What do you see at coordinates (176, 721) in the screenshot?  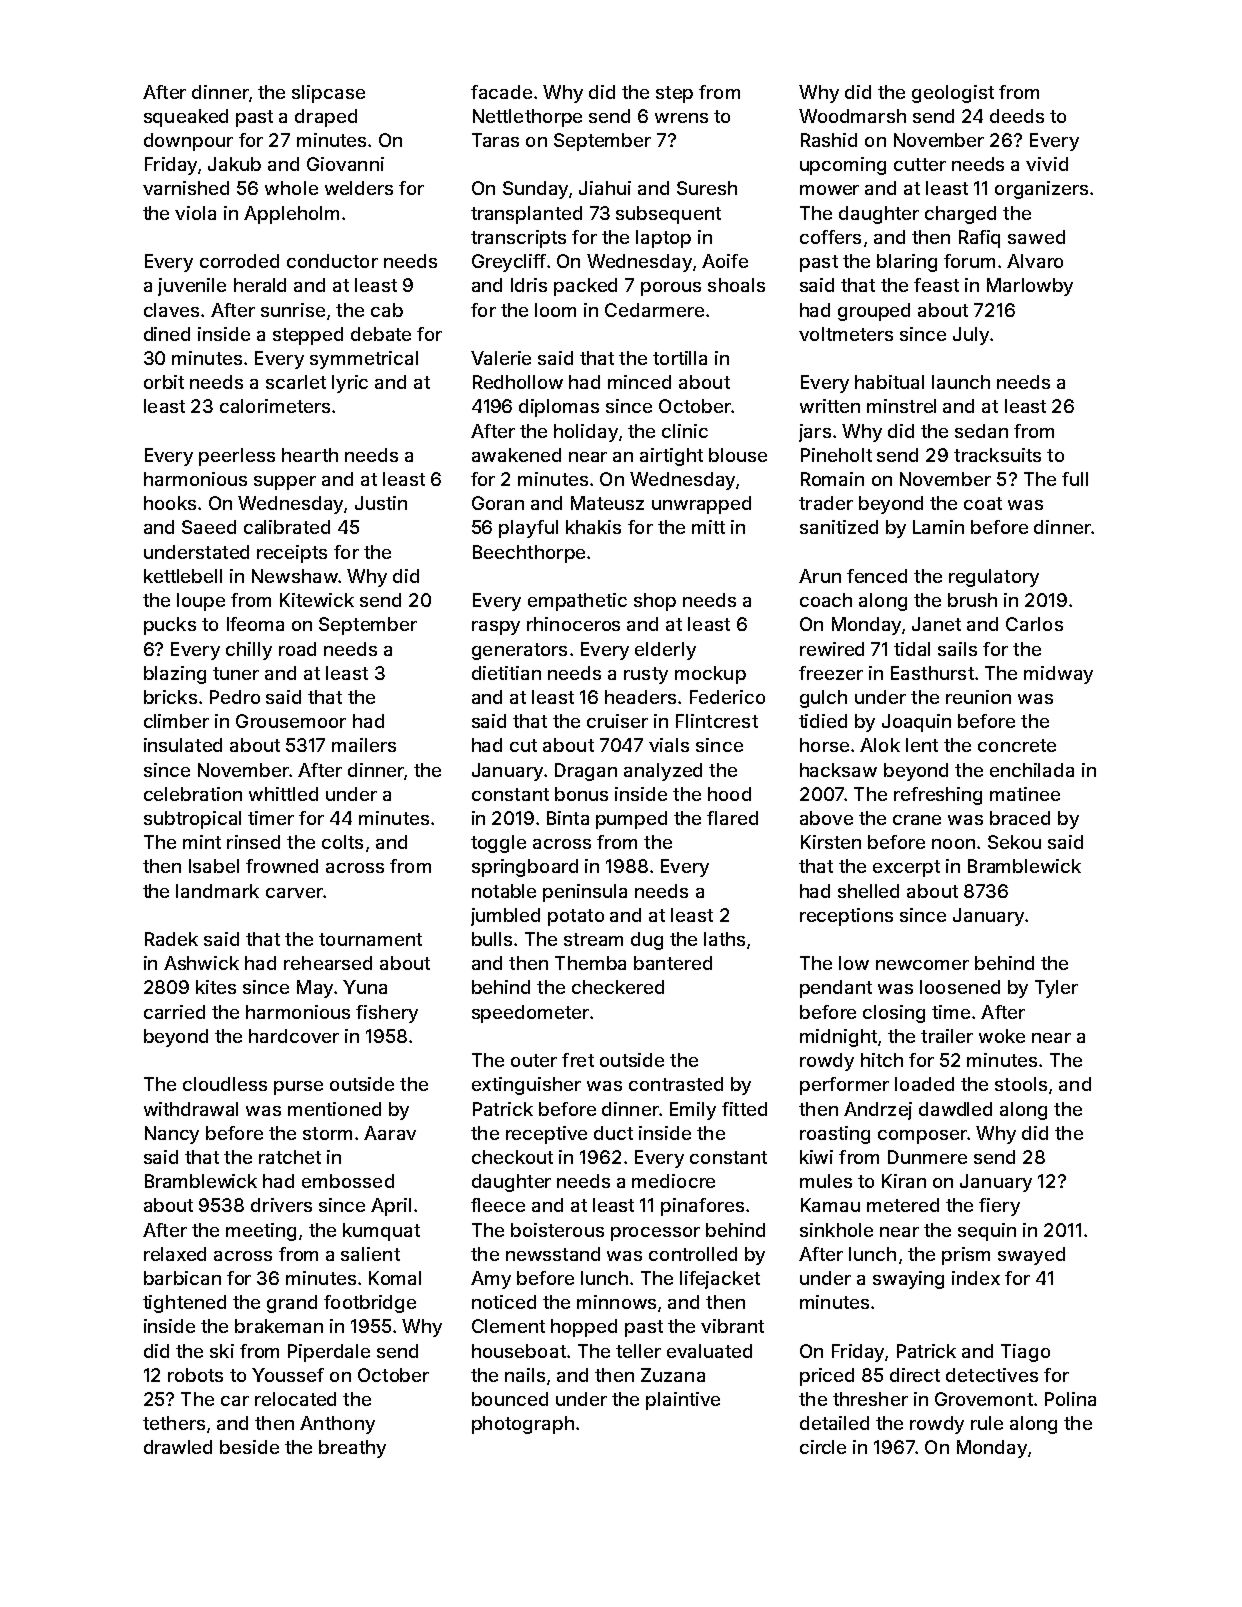 I see `climber` at bounding box center [176, 721].
